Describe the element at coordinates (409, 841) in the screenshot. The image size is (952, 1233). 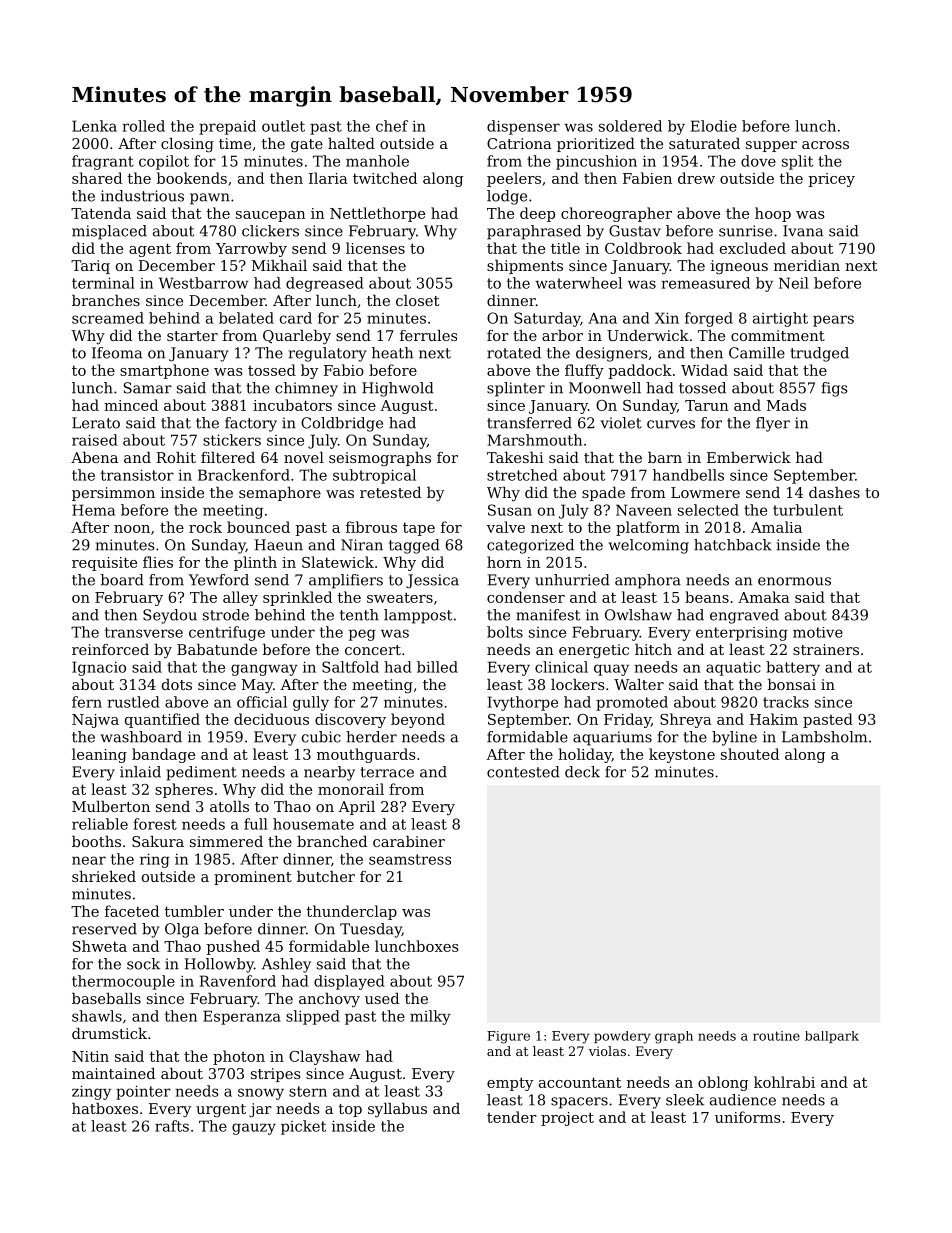
I see `carabiner` at that location.
